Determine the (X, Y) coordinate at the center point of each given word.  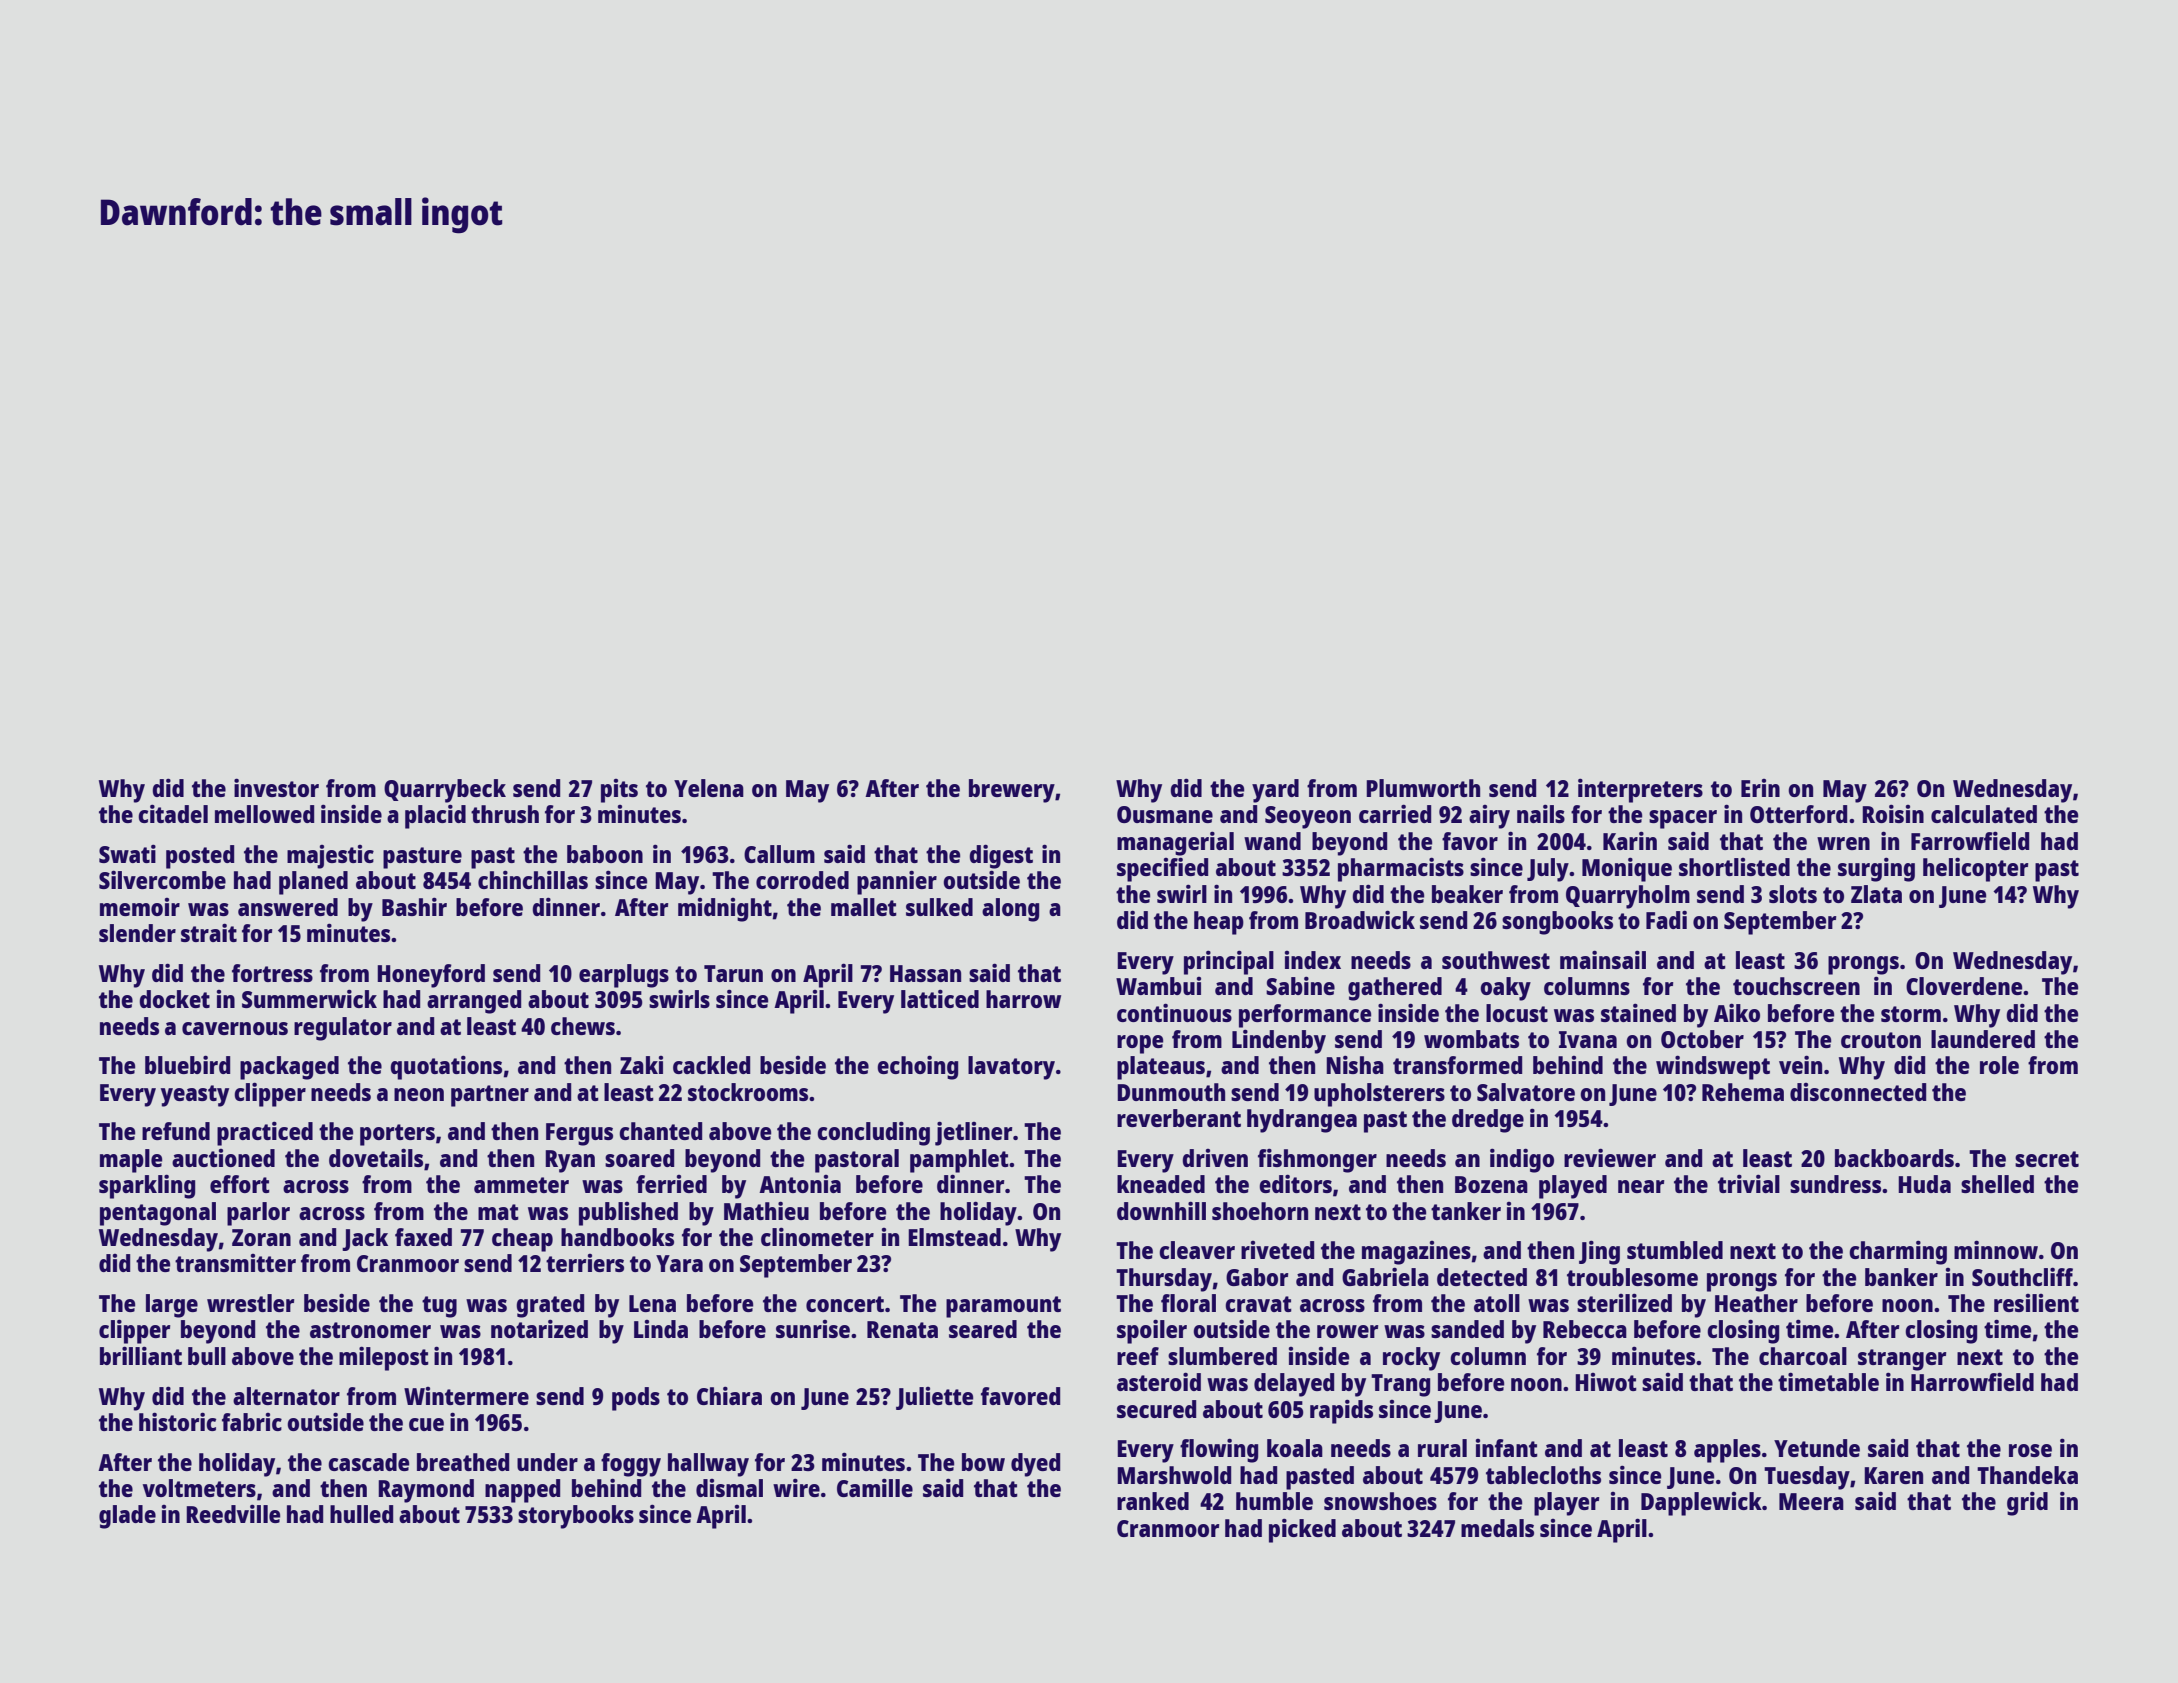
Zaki (641, 1065)
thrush (505, 814)
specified (1162, 869)
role (1999, 1065)
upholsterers (1379, 1095)
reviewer (1610, 1157)
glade (127, 1517)
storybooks (576, 1517)
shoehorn (1260, 1211)
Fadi (1666, 919)
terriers (585, 1263)
